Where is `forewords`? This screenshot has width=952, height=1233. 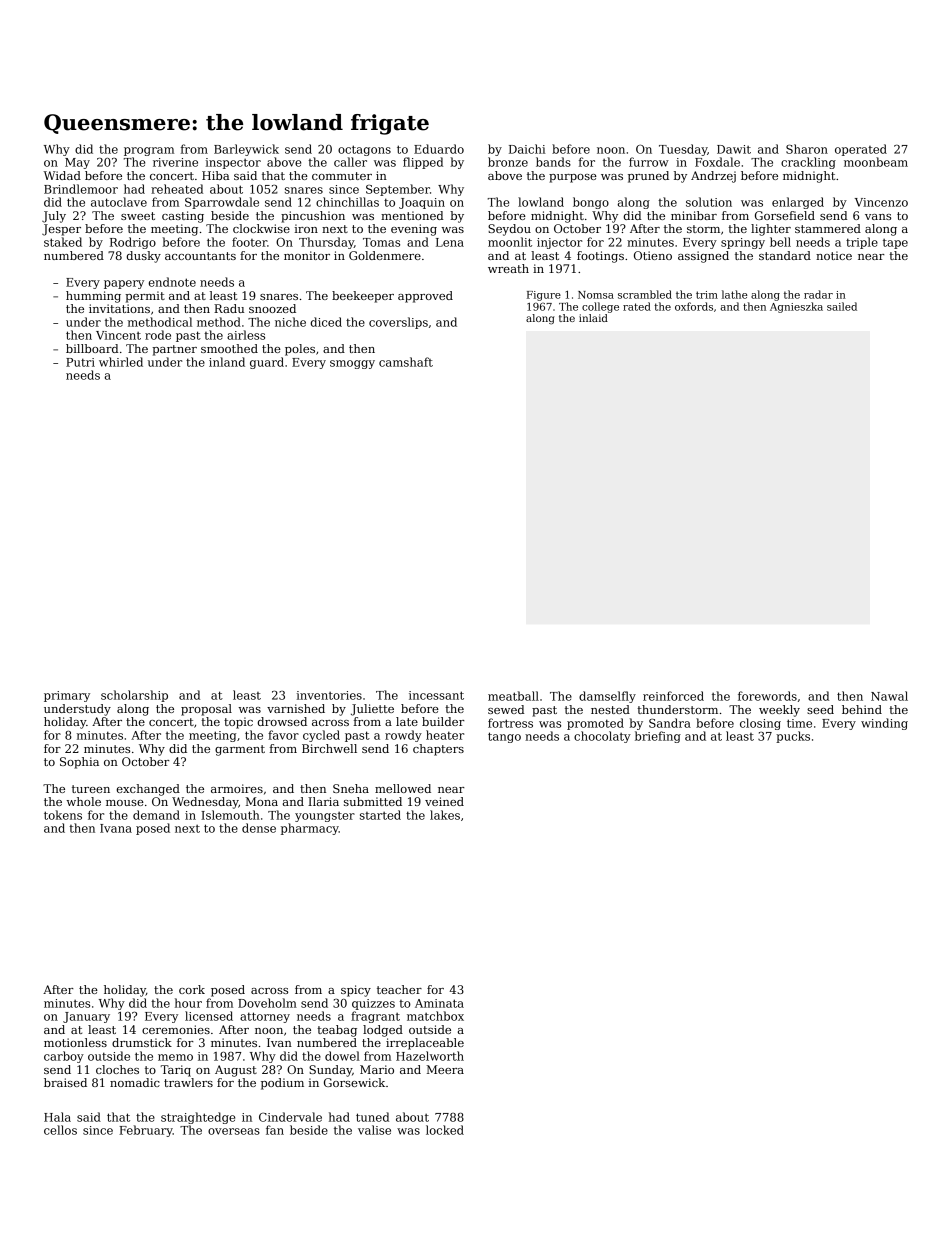 forewords is located at coordinates (767, 696).
